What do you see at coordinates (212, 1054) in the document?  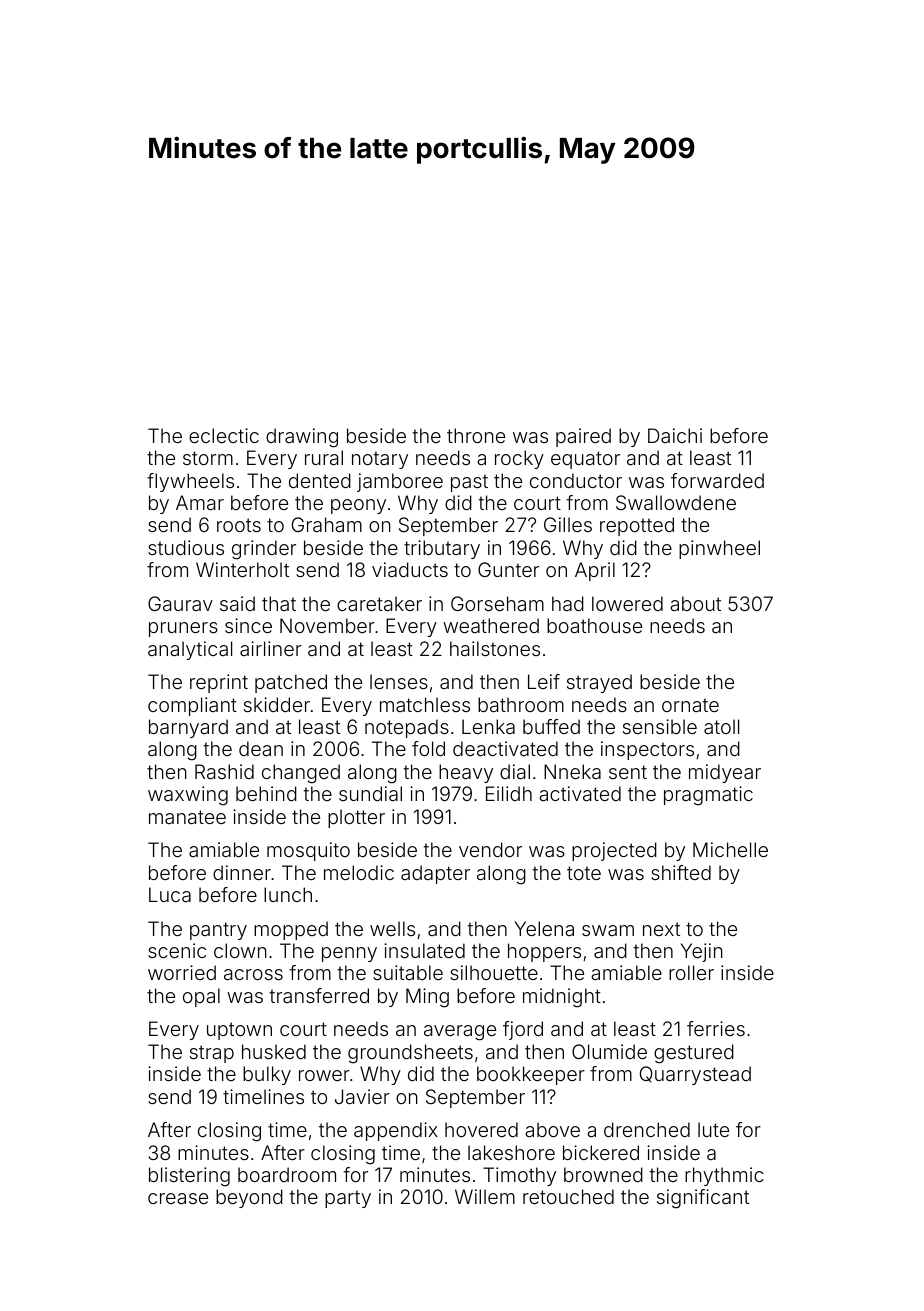 I see `strap` at bounding box center [212, 1054].
